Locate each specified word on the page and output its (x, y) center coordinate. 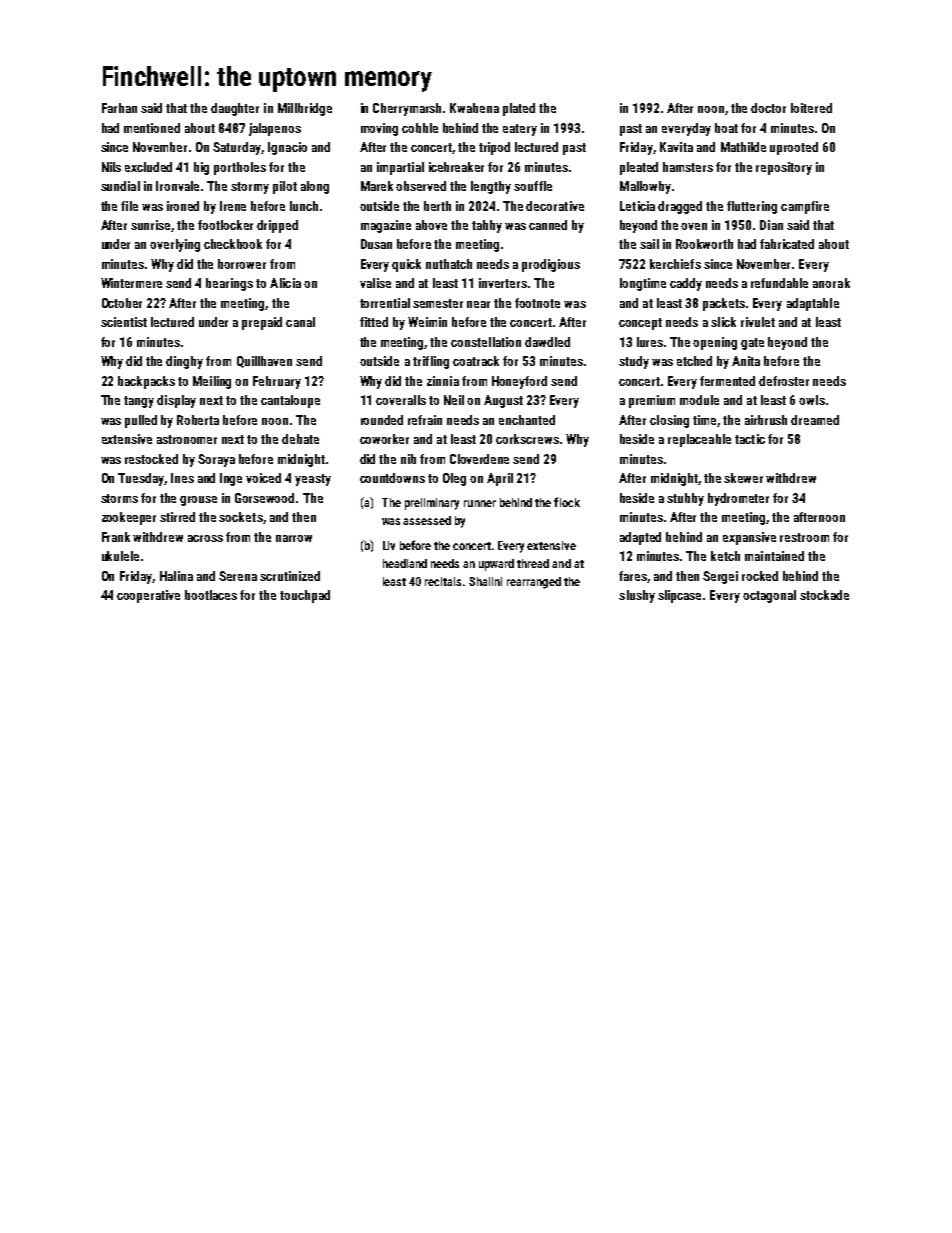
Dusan (376, 244)
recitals (443, 581)
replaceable (699, 440)
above (431, 225)
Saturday (237, 148)
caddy (686, 284)
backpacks (146, 382)
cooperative (148, 596)
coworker (384, 439)
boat (726, 128)
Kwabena (474, 108)
